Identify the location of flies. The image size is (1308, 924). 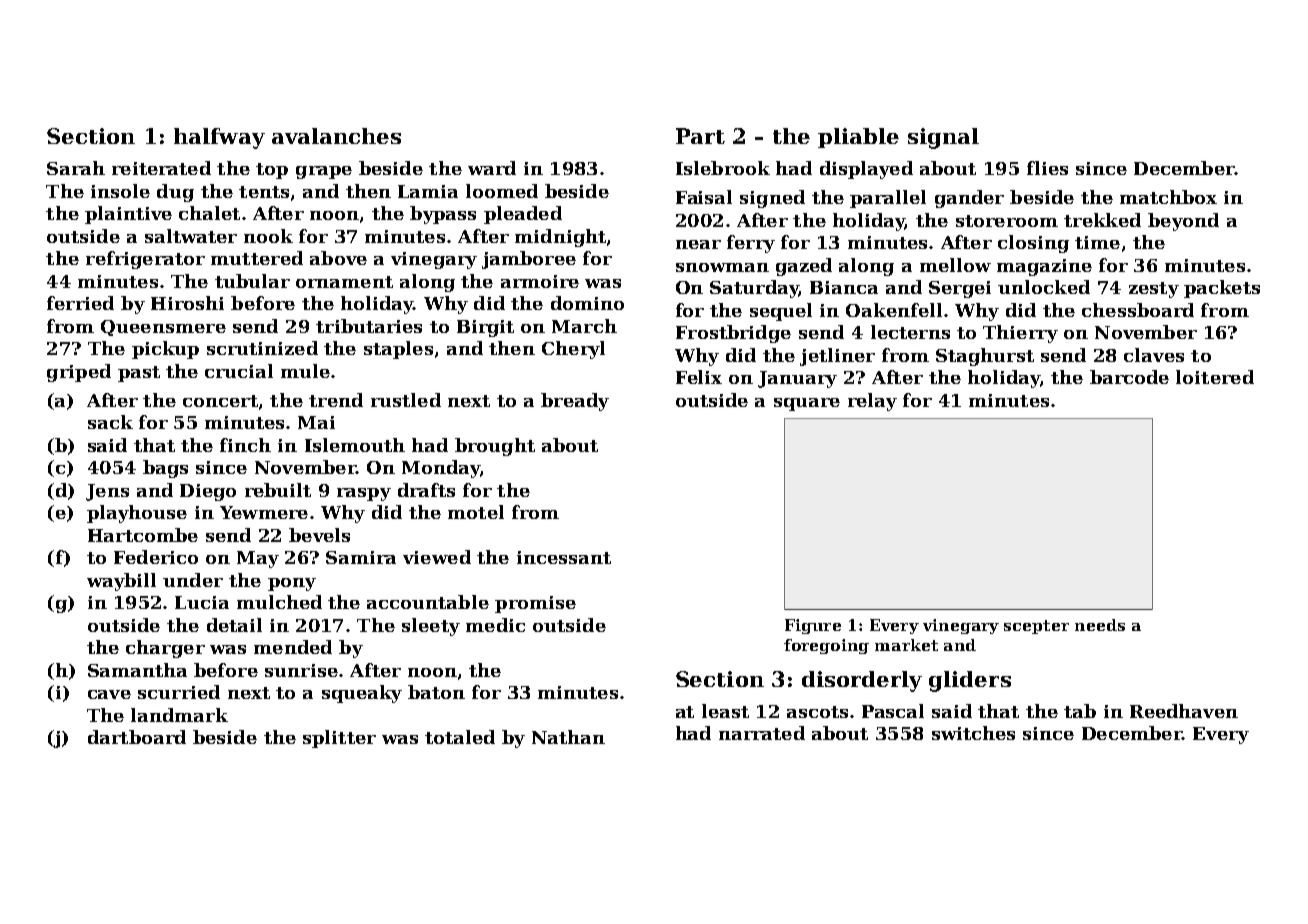
(1047, 168).
